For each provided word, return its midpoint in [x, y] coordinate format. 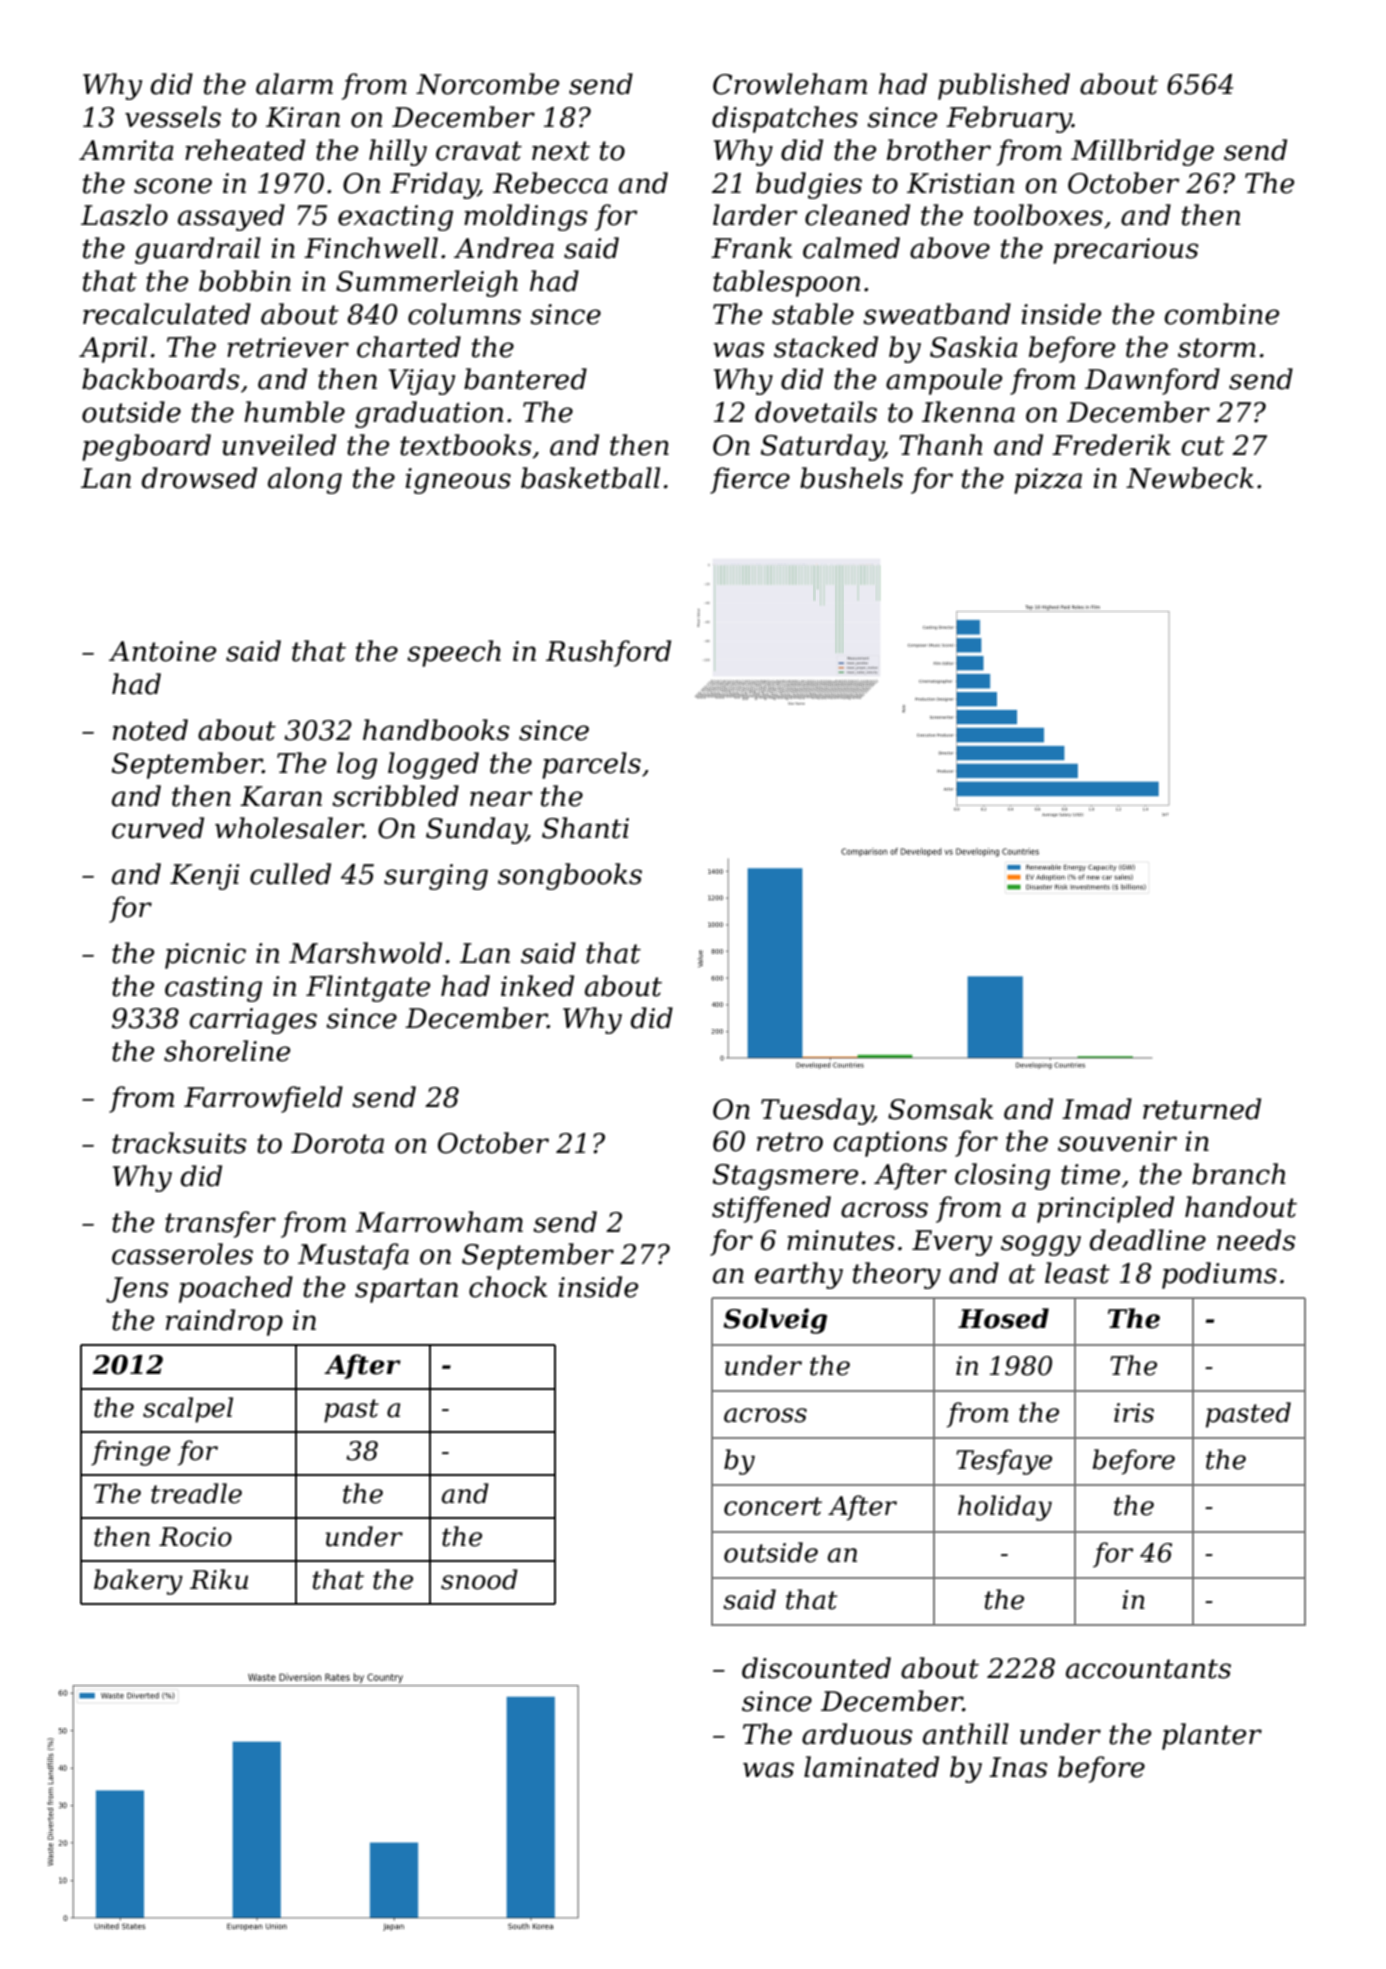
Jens [137, 1290]
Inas [1018, 1767]
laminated [871, 1767]
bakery [138, 1582]
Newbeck [1190, 478]
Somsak [940, 1109]
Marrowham [439, 1222]
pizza [1048, 481]
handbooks [436, 730]
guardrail [198, 250]
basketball [590, 478]
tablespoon [786, 283]
